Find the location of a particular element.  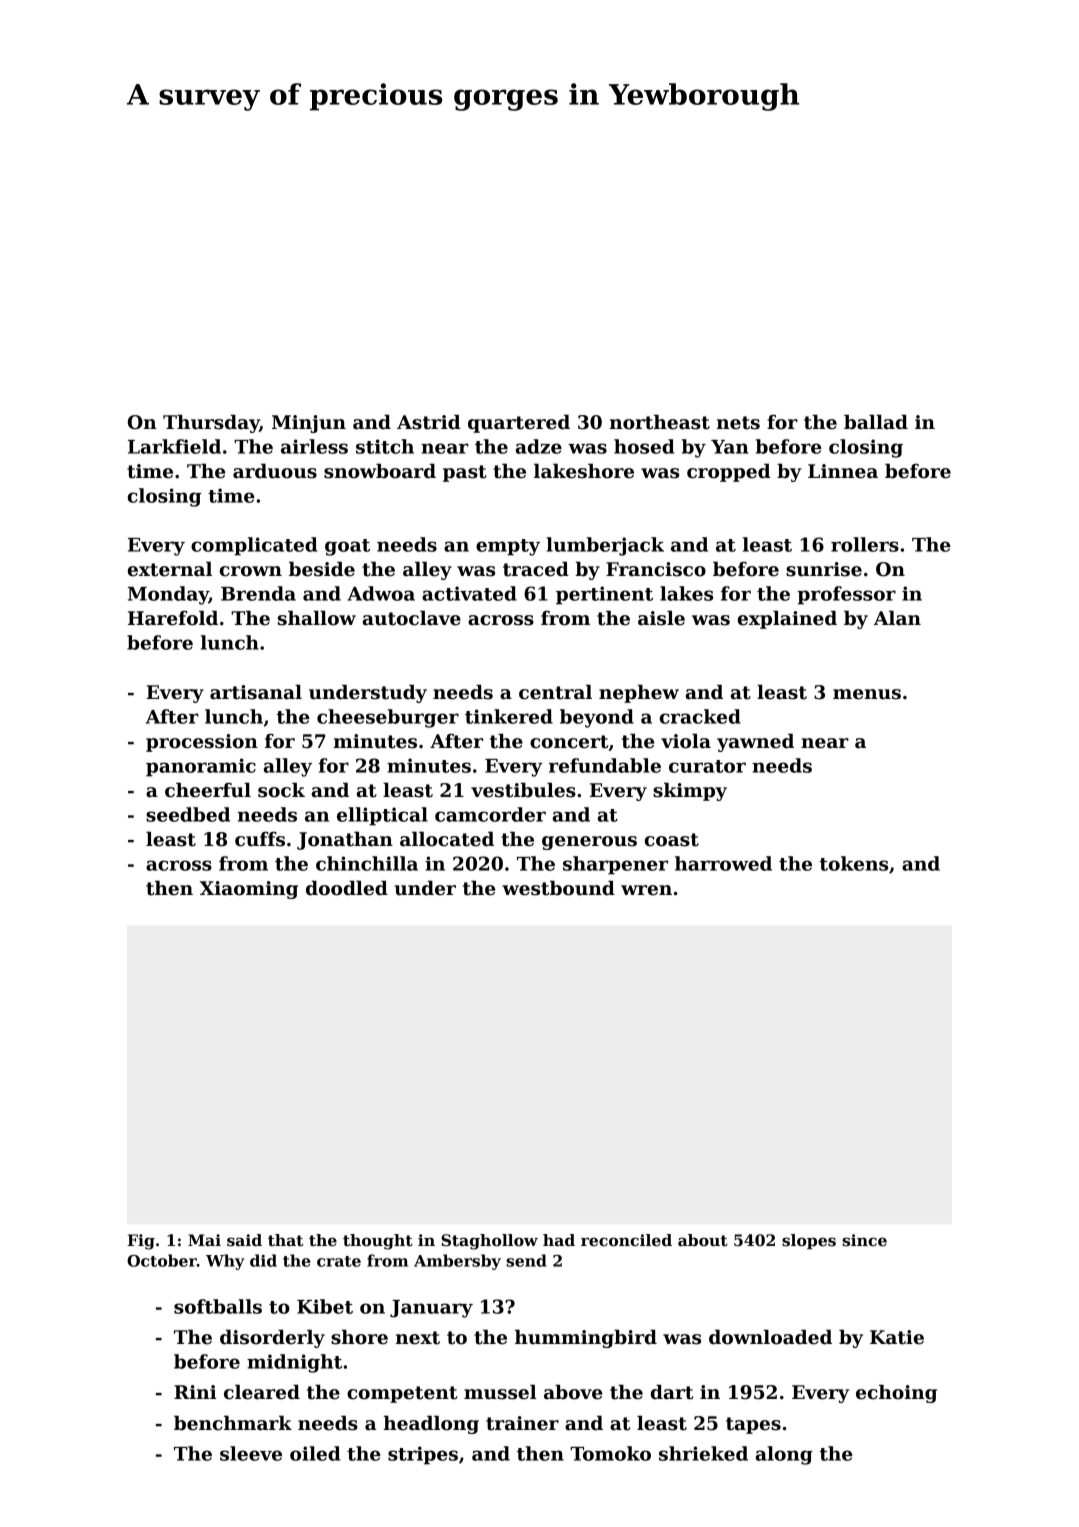

Xiaoming is located at coordinates (249, 890).
